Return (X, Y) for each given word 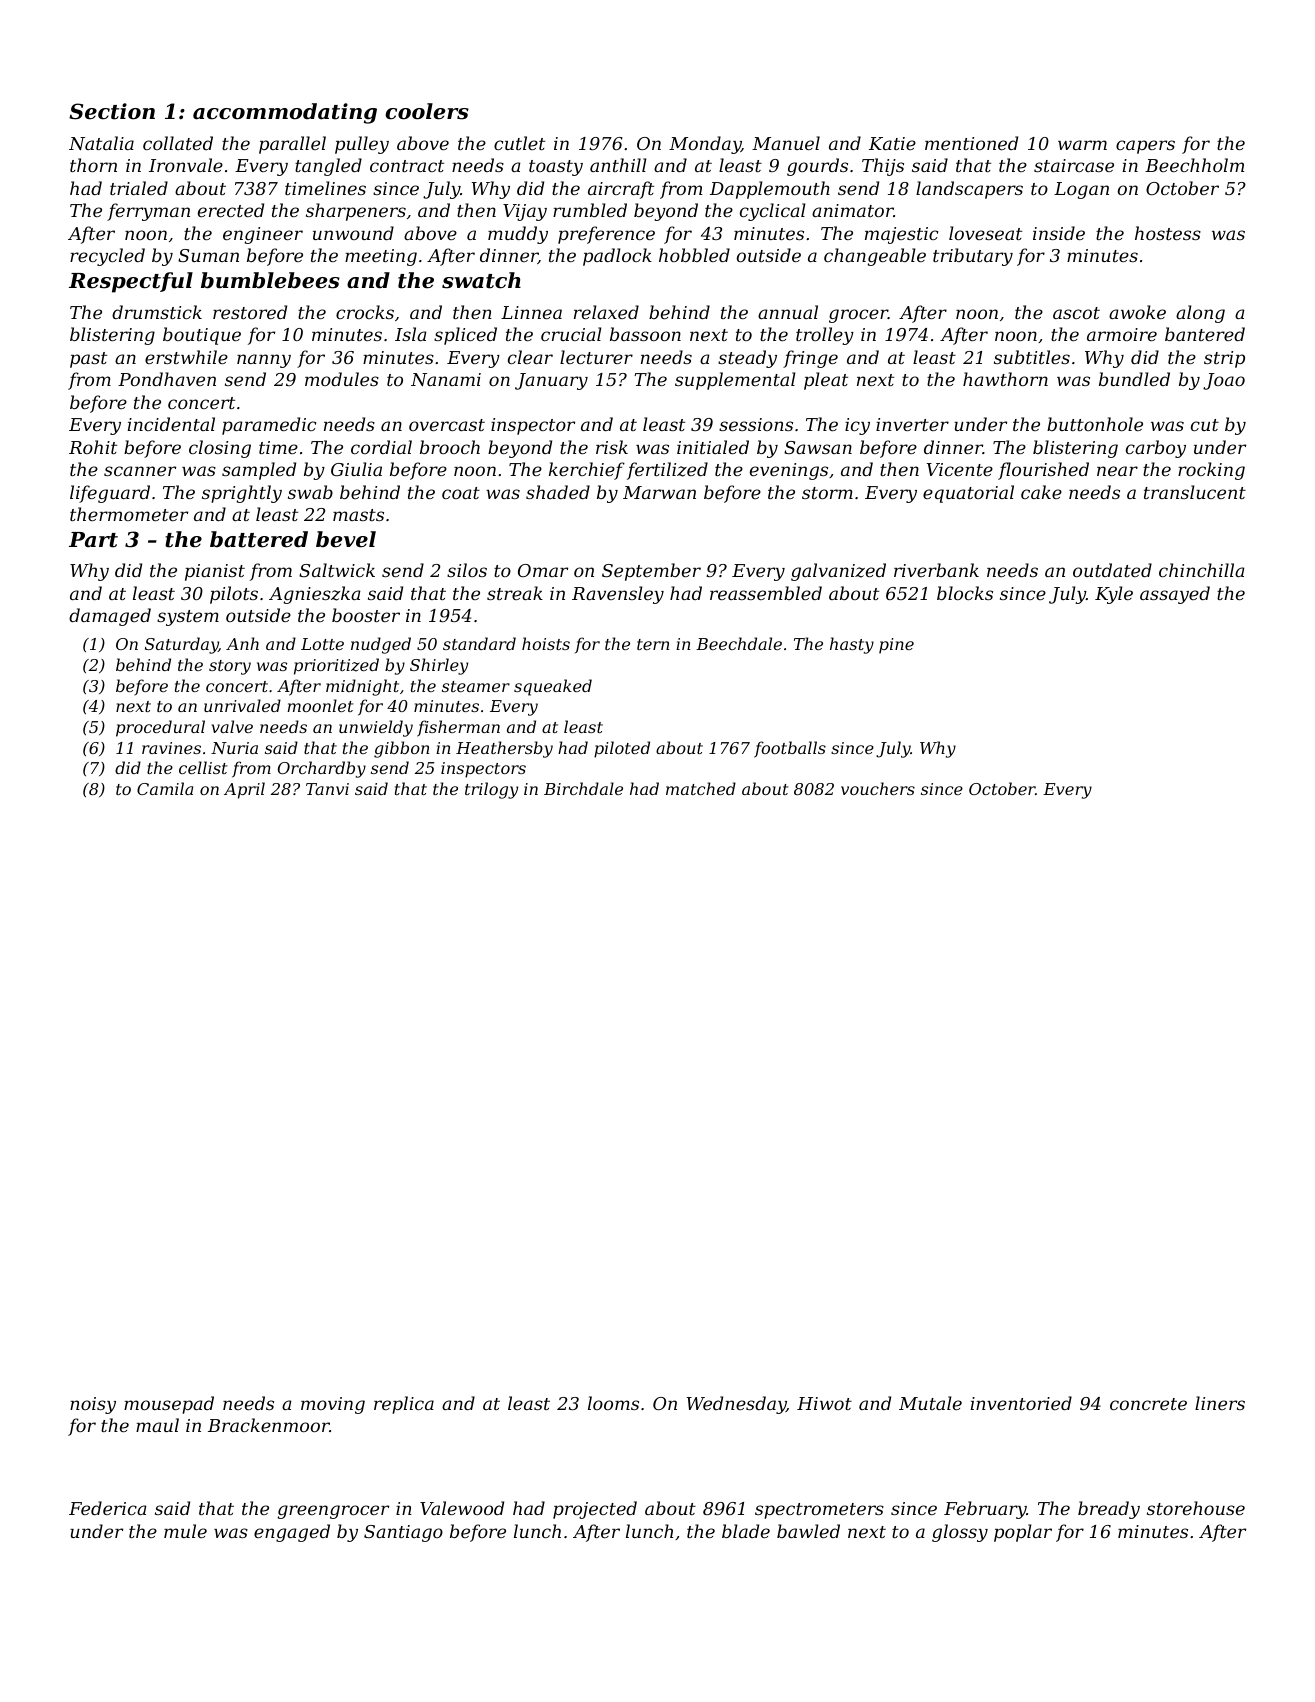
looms (613, 1403)
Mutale (930, 1403)
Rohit (93, 447)
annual (788, 312)
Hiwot (824, 1403)
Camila (165, 788)
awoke (1137, 312)
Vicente (960, 469)
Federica (108, 1508)
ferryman (148, 212)
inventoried (1021, 1403)
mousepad (169, 1405)
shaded (558, 492)
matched (701, 788)
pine (896, 646)
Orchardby (322, 769)
